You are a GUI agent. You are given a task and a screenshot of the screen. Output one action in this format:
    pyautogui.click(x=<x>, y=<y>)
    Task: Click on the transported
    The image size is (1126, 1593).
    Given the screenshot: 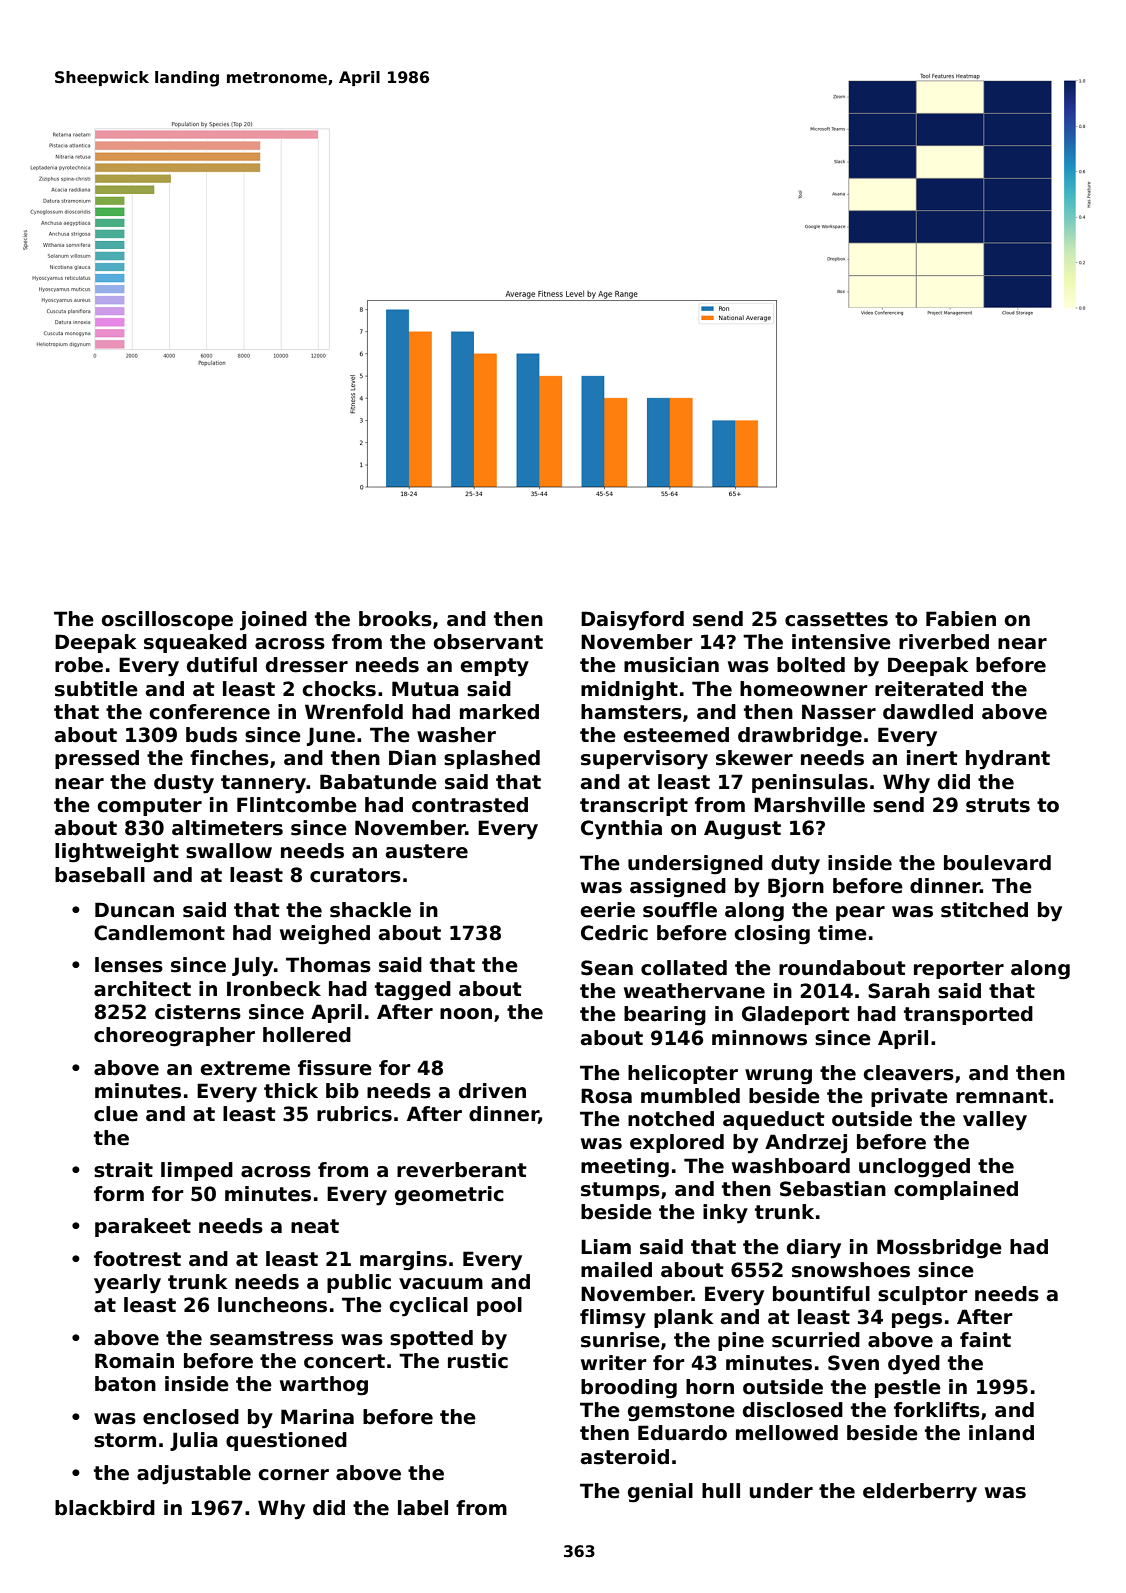 What is the action you would take?
    pyautogui.click(x=968, y=1015)
